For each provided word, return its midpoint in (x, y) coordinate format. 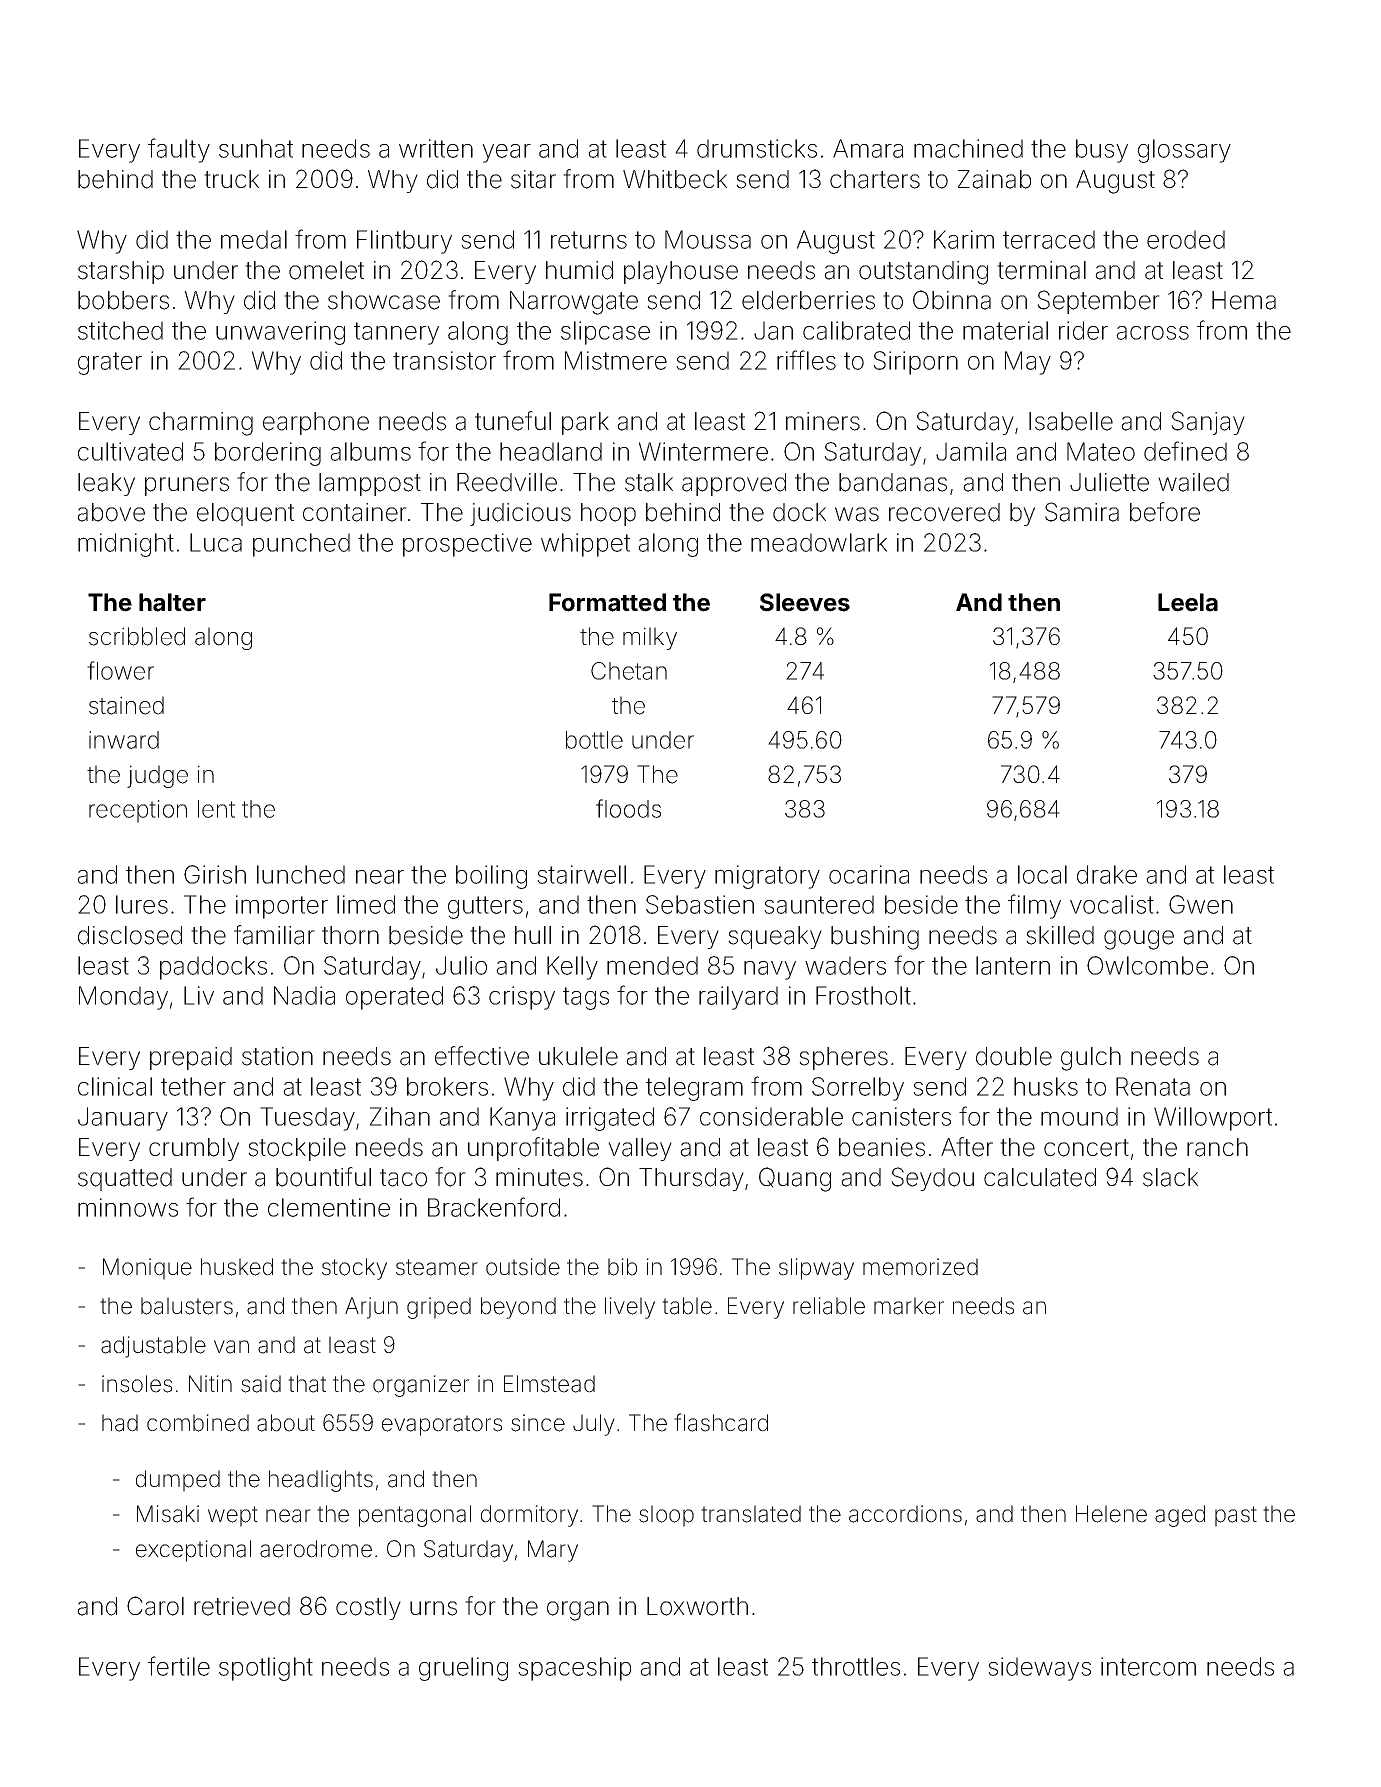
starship (121, 272)
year (506, 153)
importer (282, 907)
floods (628, 808)
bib (622, 1267)
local (1042, 874)
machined (968, 148)
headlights (321, 1481)
